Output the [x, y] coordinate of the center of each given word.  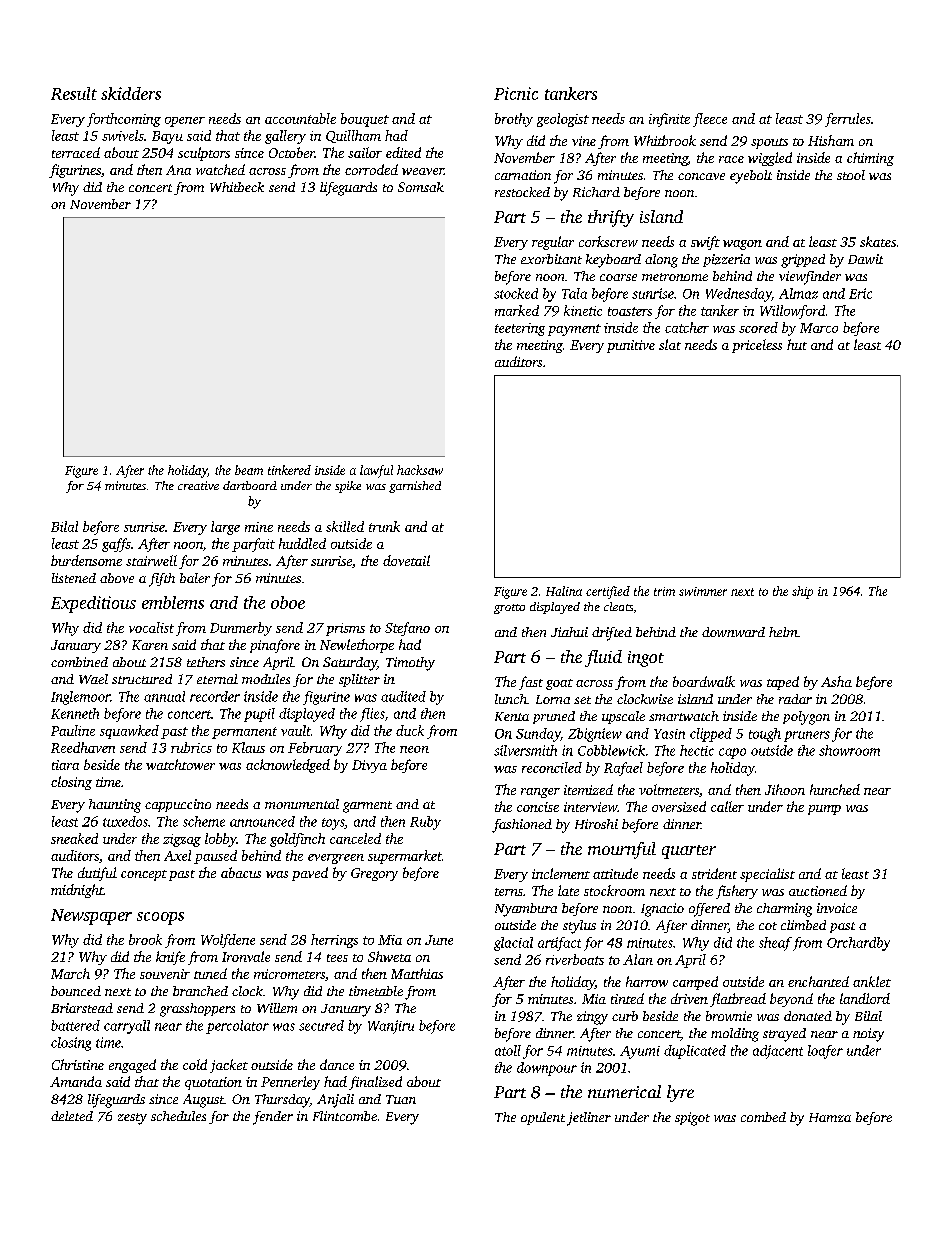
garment [367, 807]
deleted [72, 1116]
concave [701, 176]
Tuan [401, 1099]
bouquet [365, 120]
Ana [178, 170]
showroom [849, 750]
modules [266, 679]
